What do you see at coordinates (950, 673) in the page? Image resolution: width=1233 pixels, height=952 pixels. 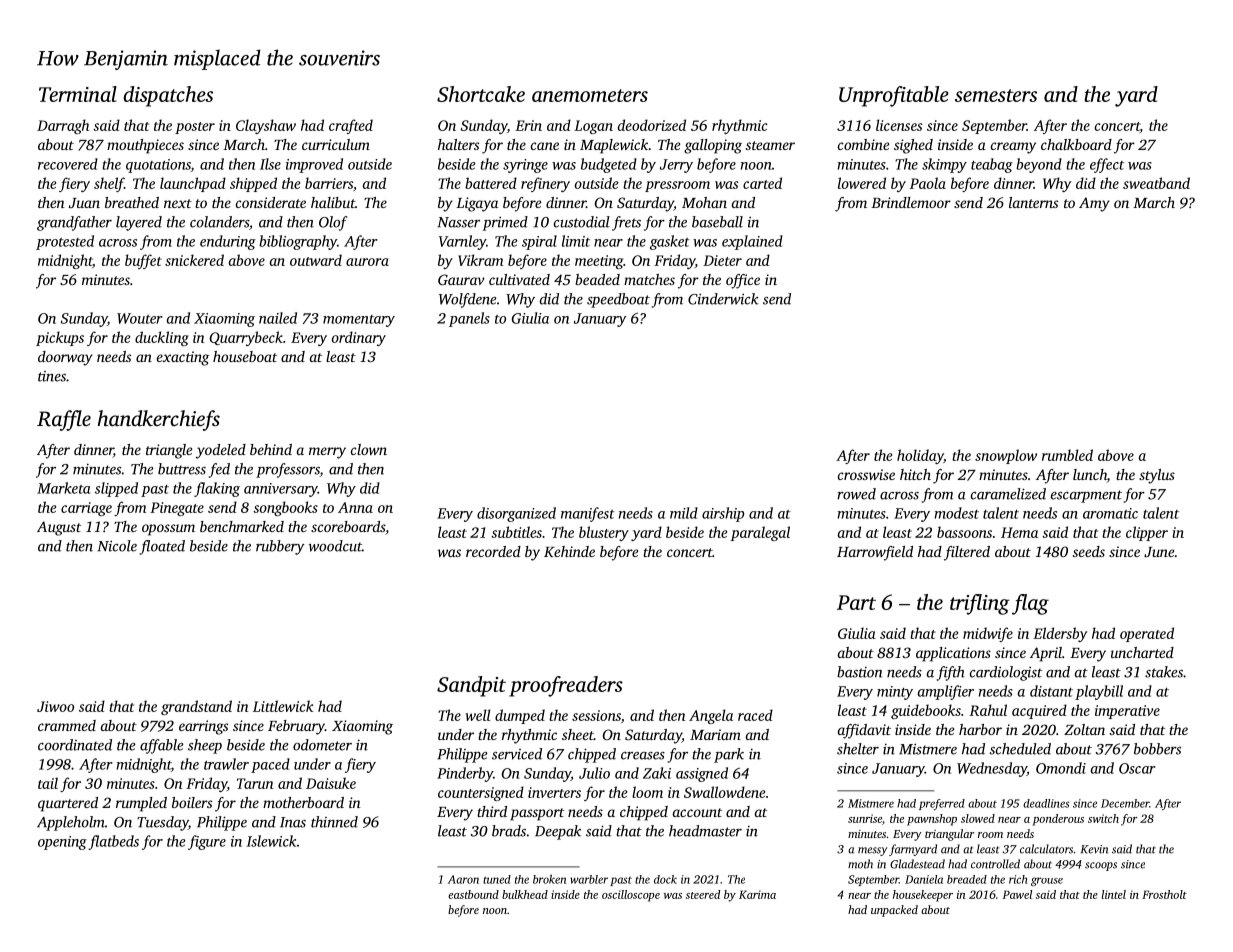 I see `fifth` at bounding box center [950, 673].
